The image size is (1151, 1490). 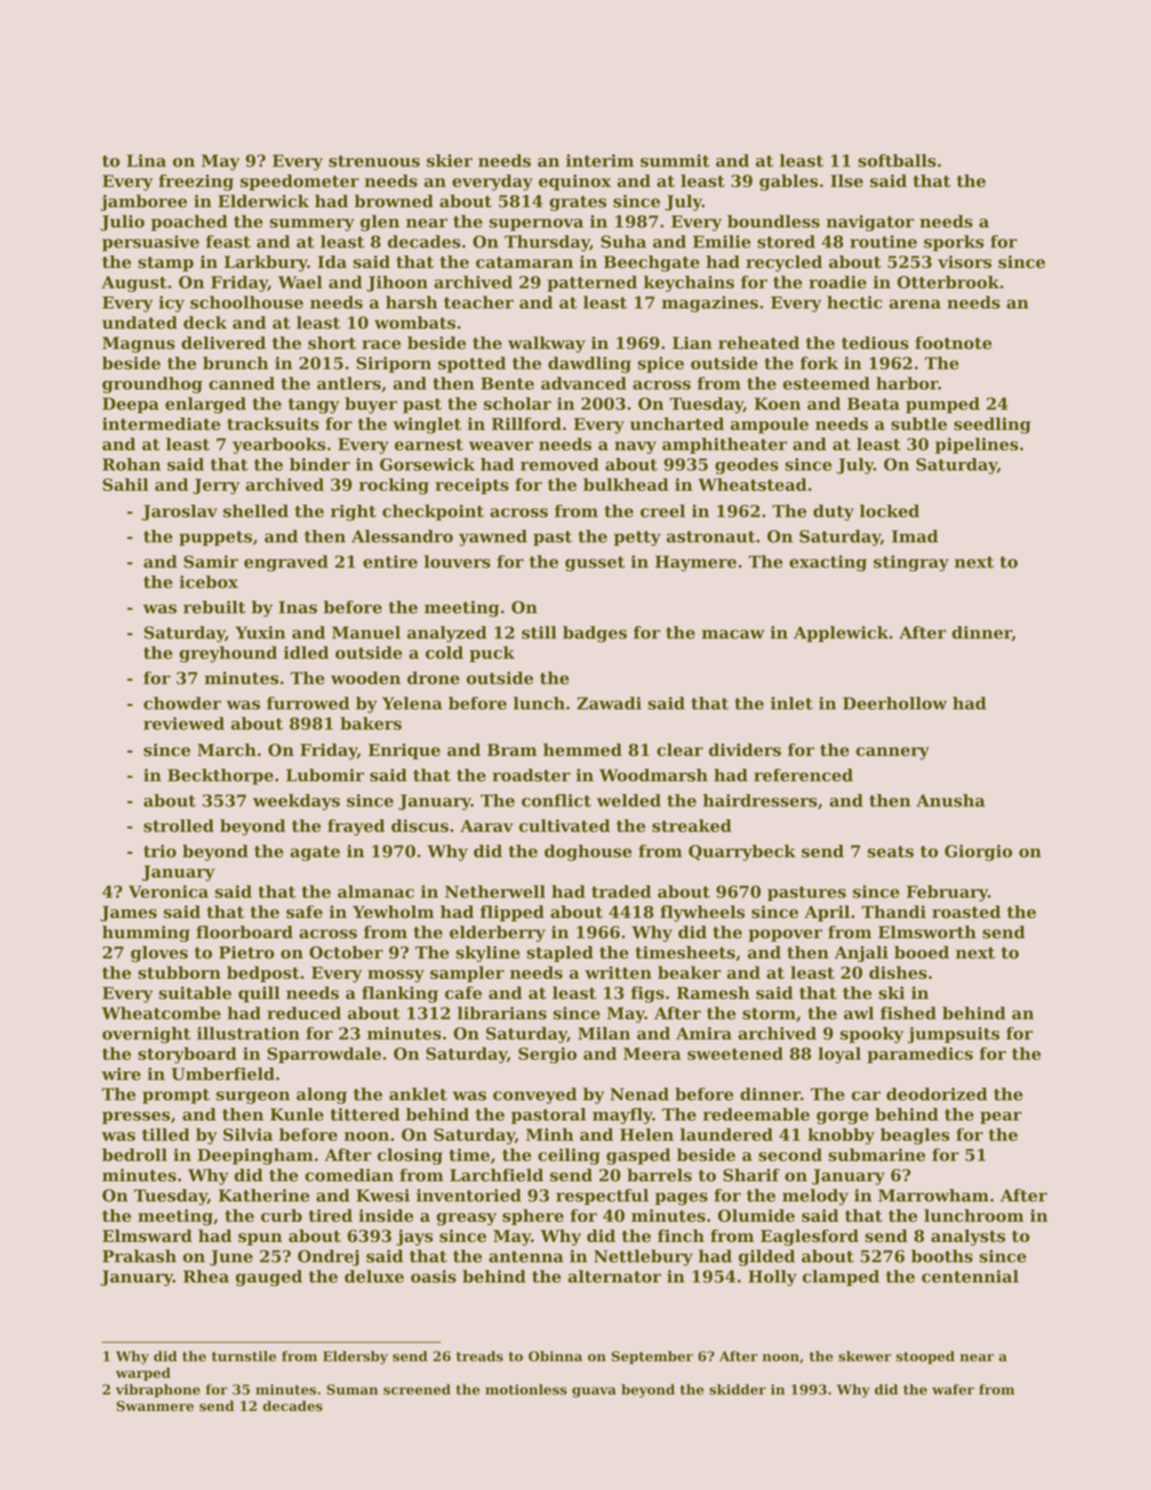 I want to click on greasy, so click(x=467, y=1219).
